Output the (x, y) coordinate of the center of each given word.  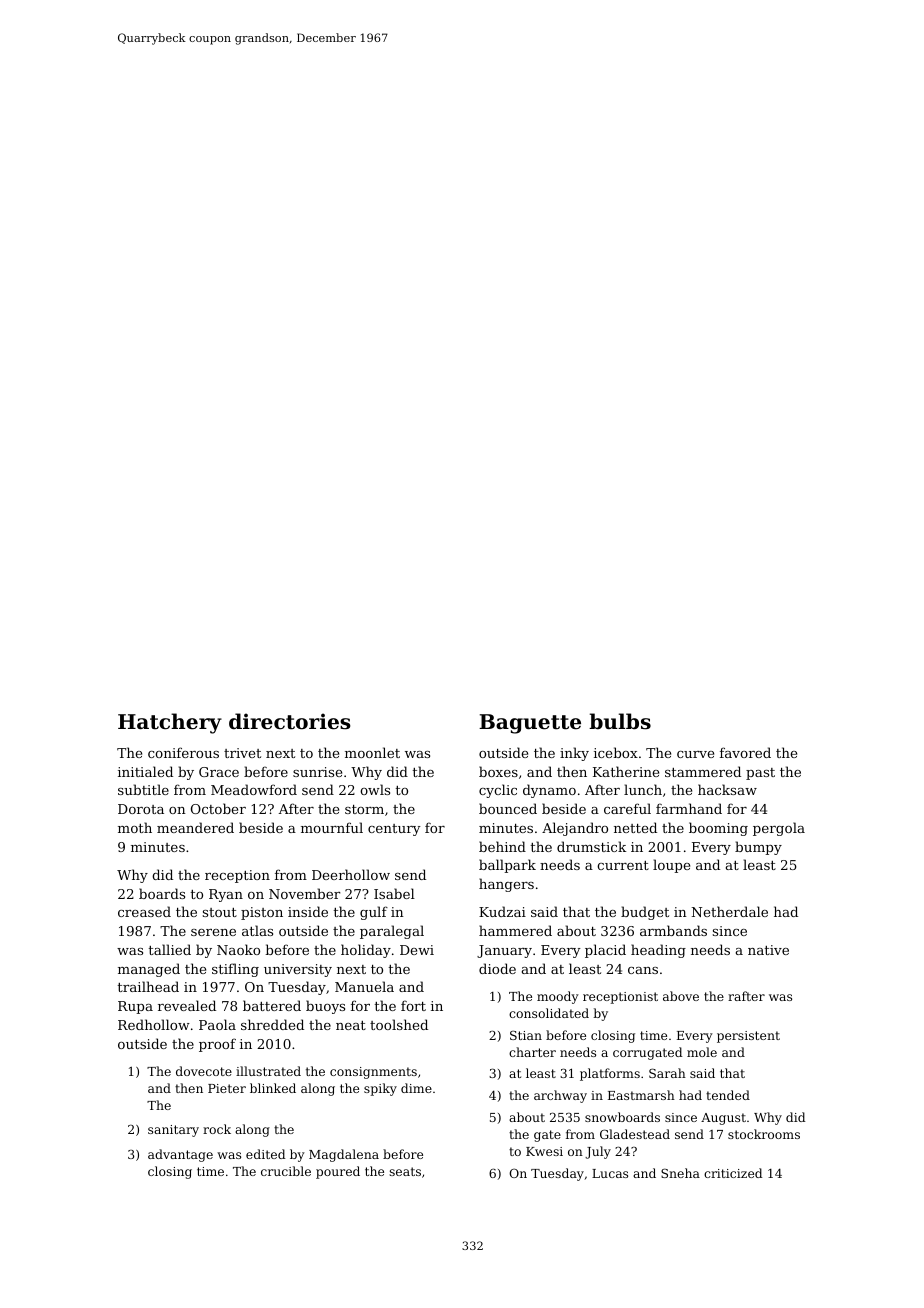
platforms (610, 1074)
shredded (272, 1024)
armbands (673, 930)
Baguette (530, 724)
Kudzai (502, 911)
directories (290, 721)
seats (405, 1171)
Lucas (610, 1173)
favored (745, 752)
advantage (180, 1155)
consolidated (549, 1013)
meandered (195, 827)
